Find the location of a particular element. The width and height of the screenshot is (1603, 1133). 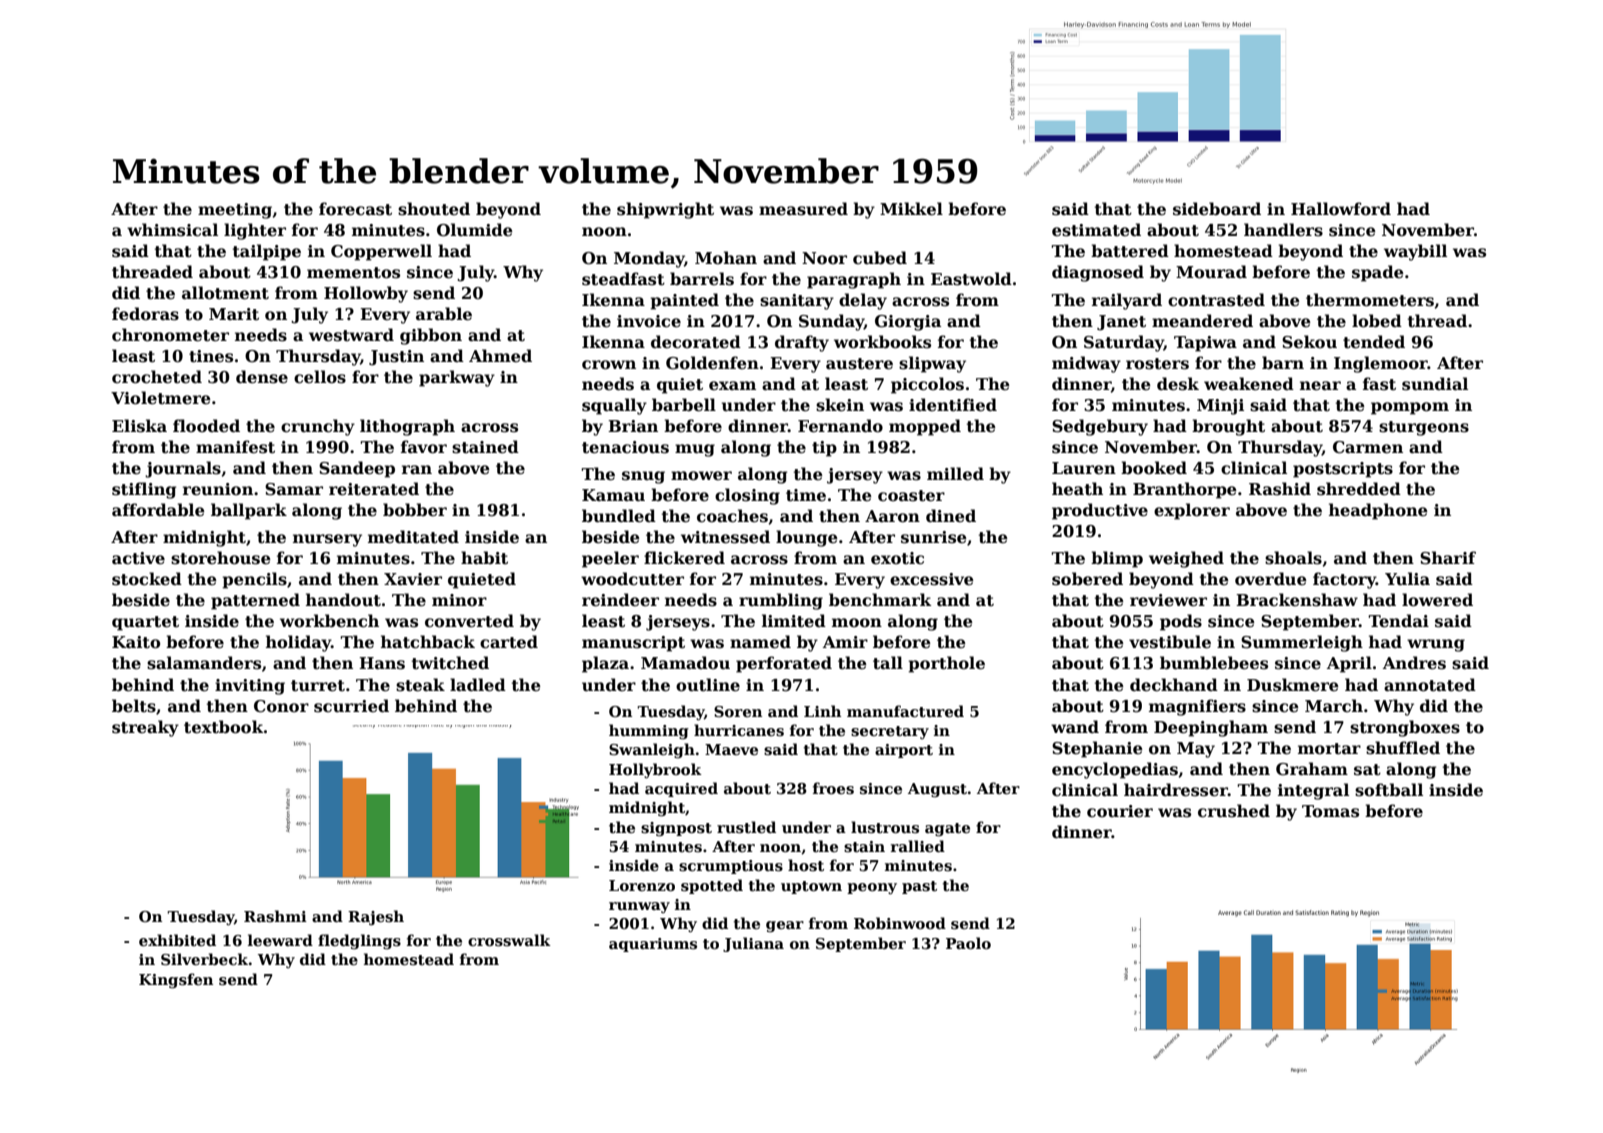

chronometer is located at coordinates (170, 335).
